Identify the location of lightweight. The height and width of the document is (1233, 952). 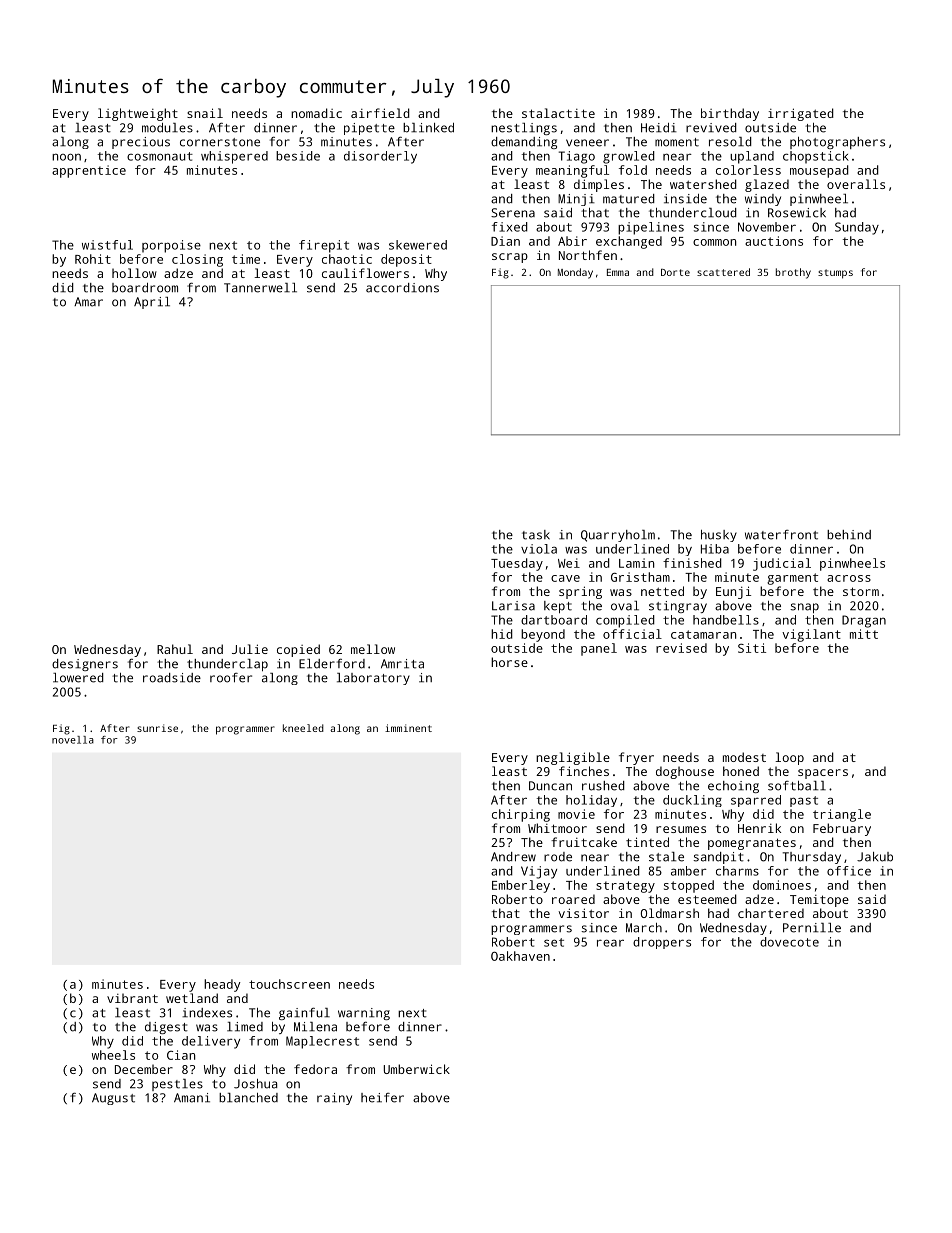
(138, 114).
